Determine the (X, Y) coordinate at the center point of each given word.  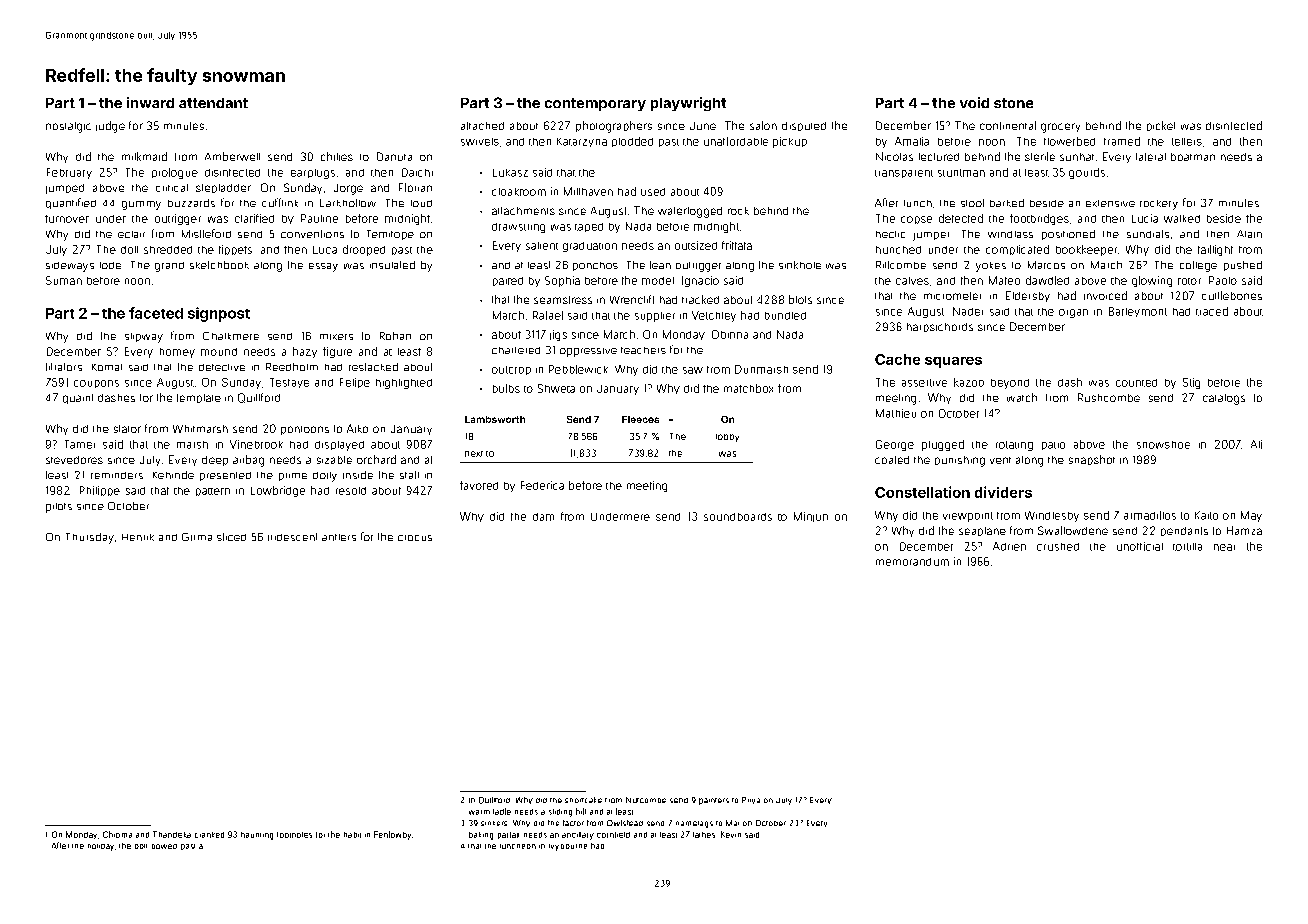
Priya (751, 800)
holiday (101, 847)
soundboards (738, 517)
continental (1008, 125)
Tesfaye (289, 383)
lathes (704, 835)
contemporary (595, 104)
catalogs (1224, 399)
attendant (213, 103)
